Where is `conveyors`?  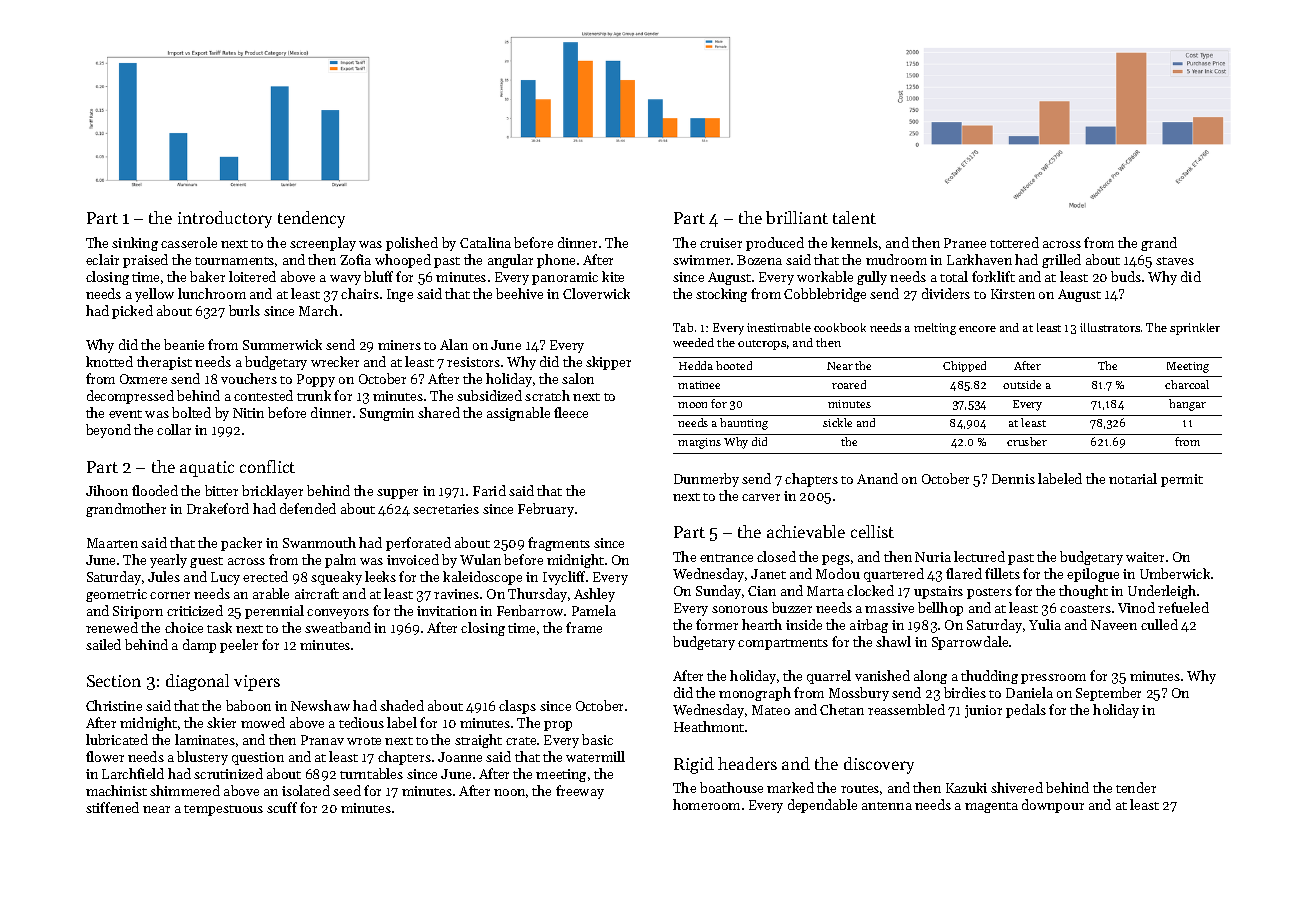 conveyors is located at coordinates (338, 614).
